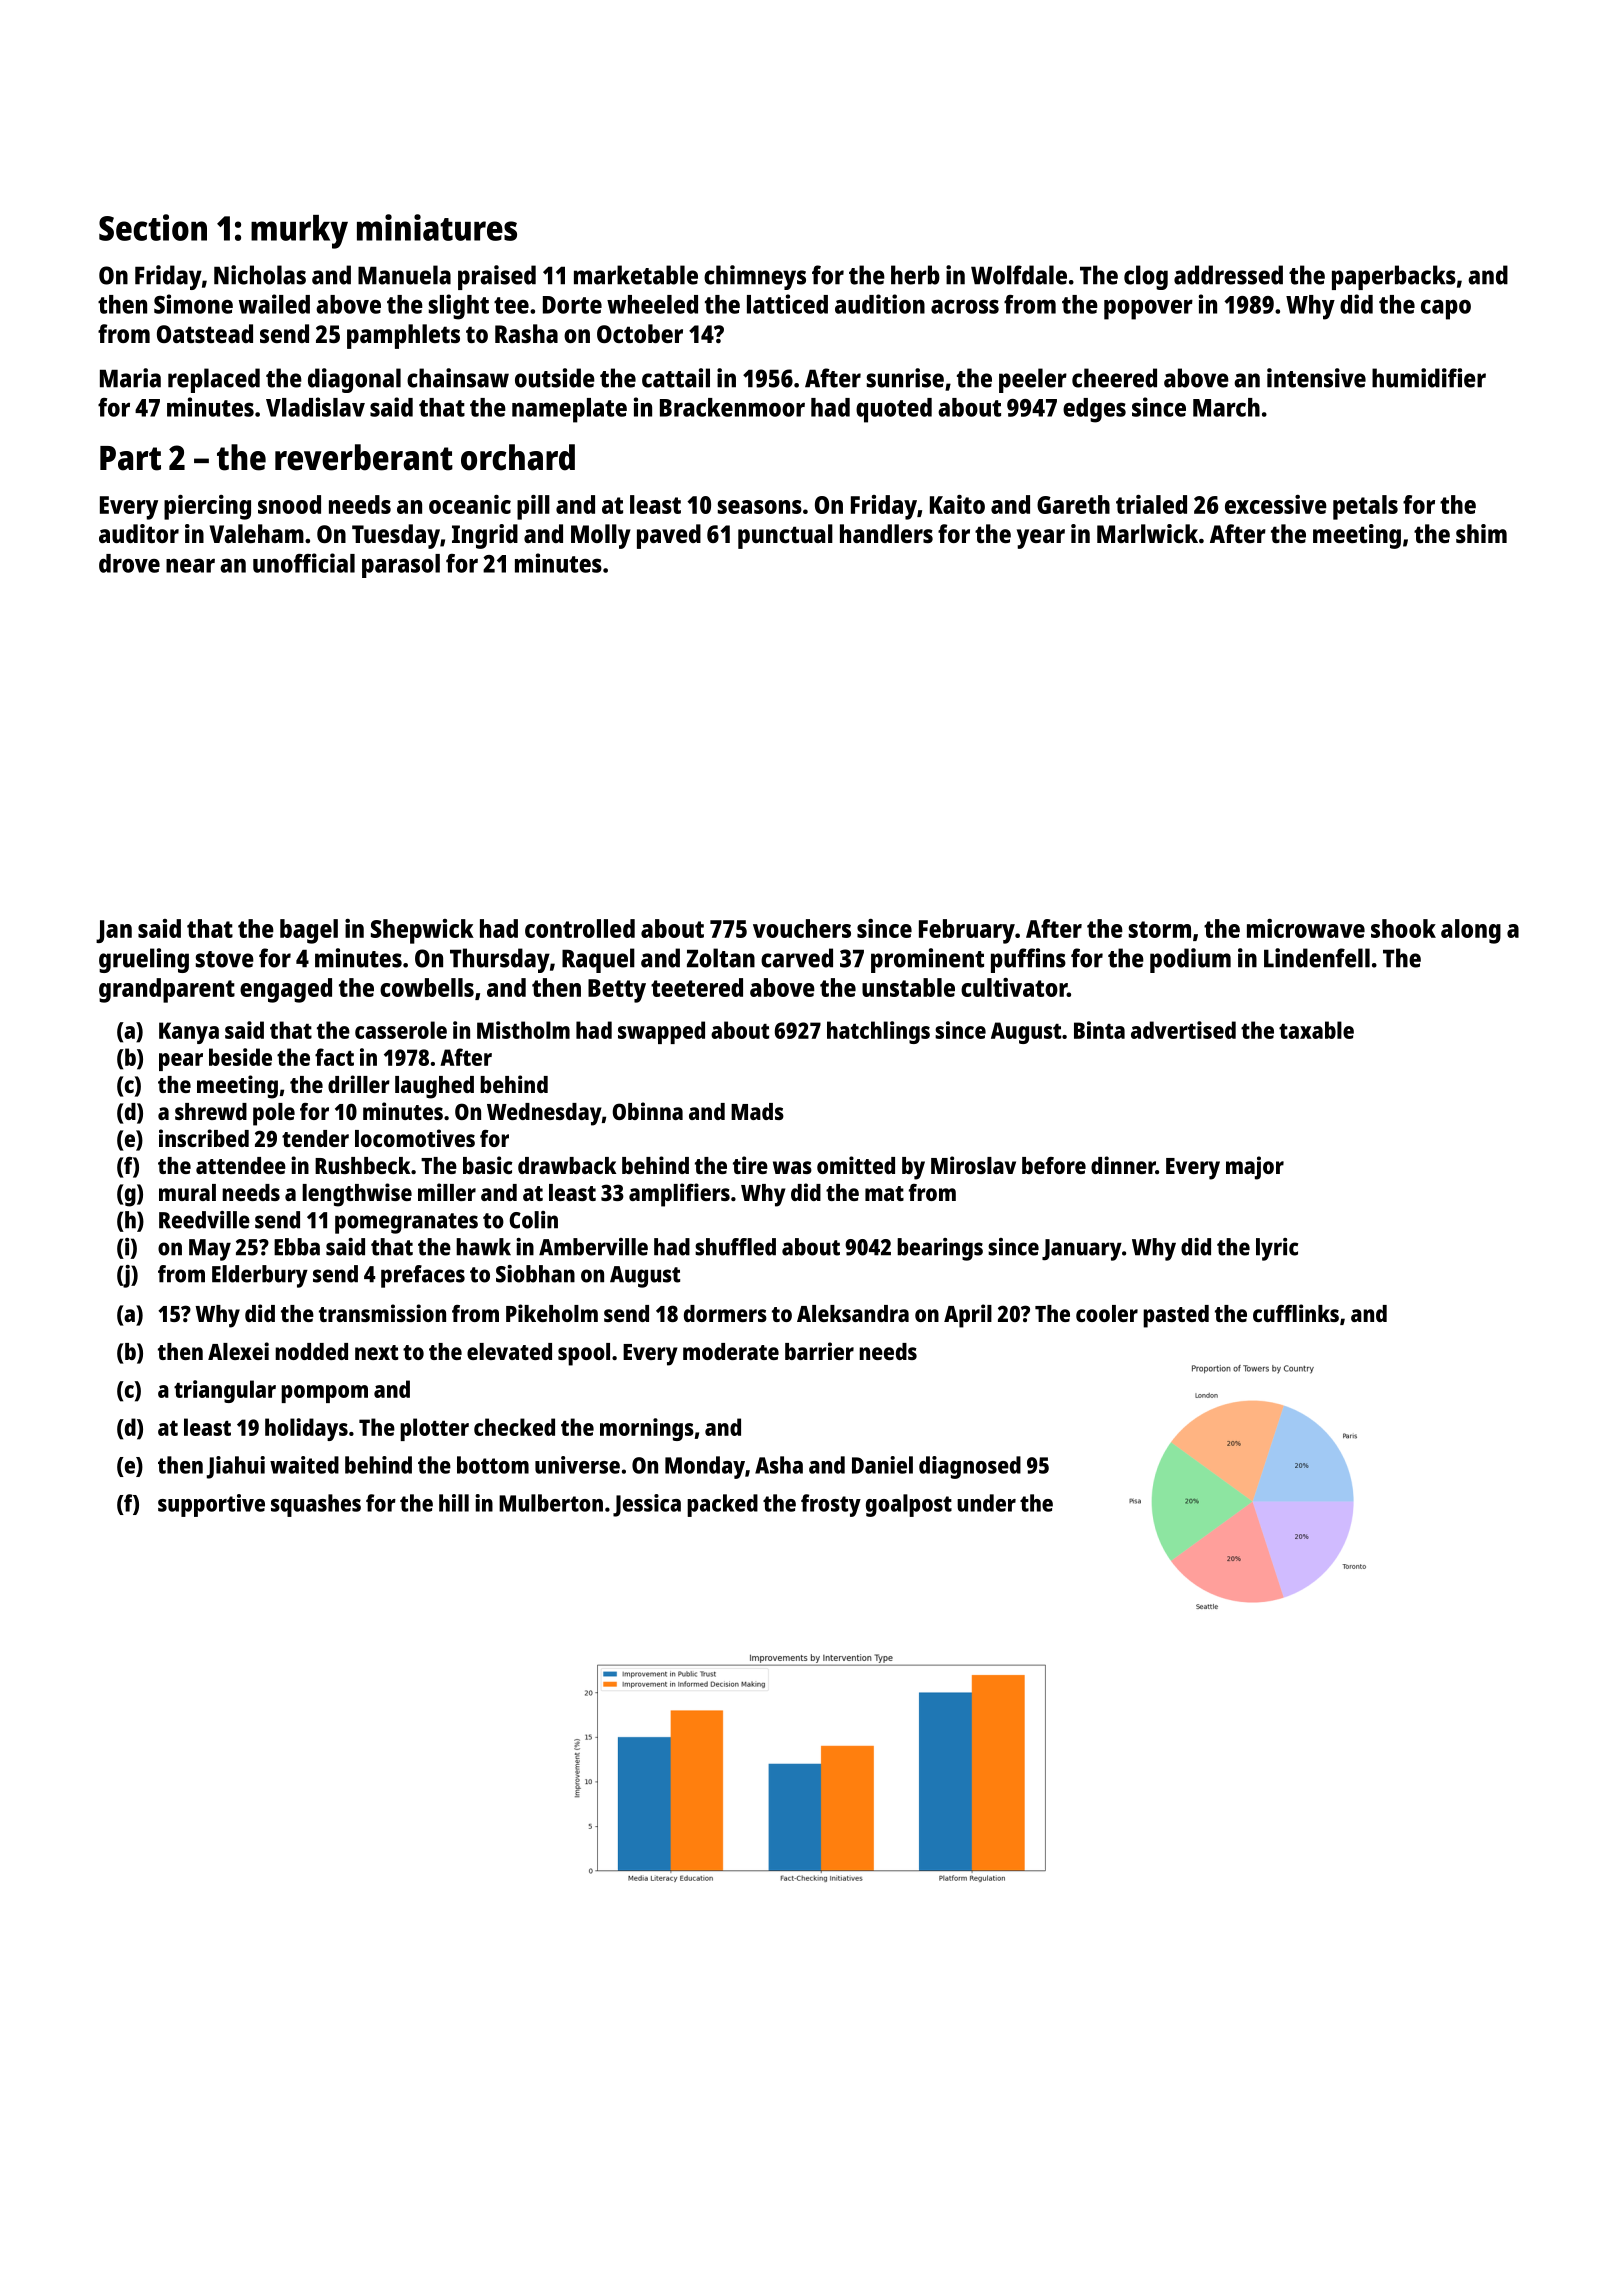 The height and width of the screenshot is (2292, 1620). What do you see at coordinates (214, 380) in the screenshot?
I see `replaced` at bounding box center [214, 380].
